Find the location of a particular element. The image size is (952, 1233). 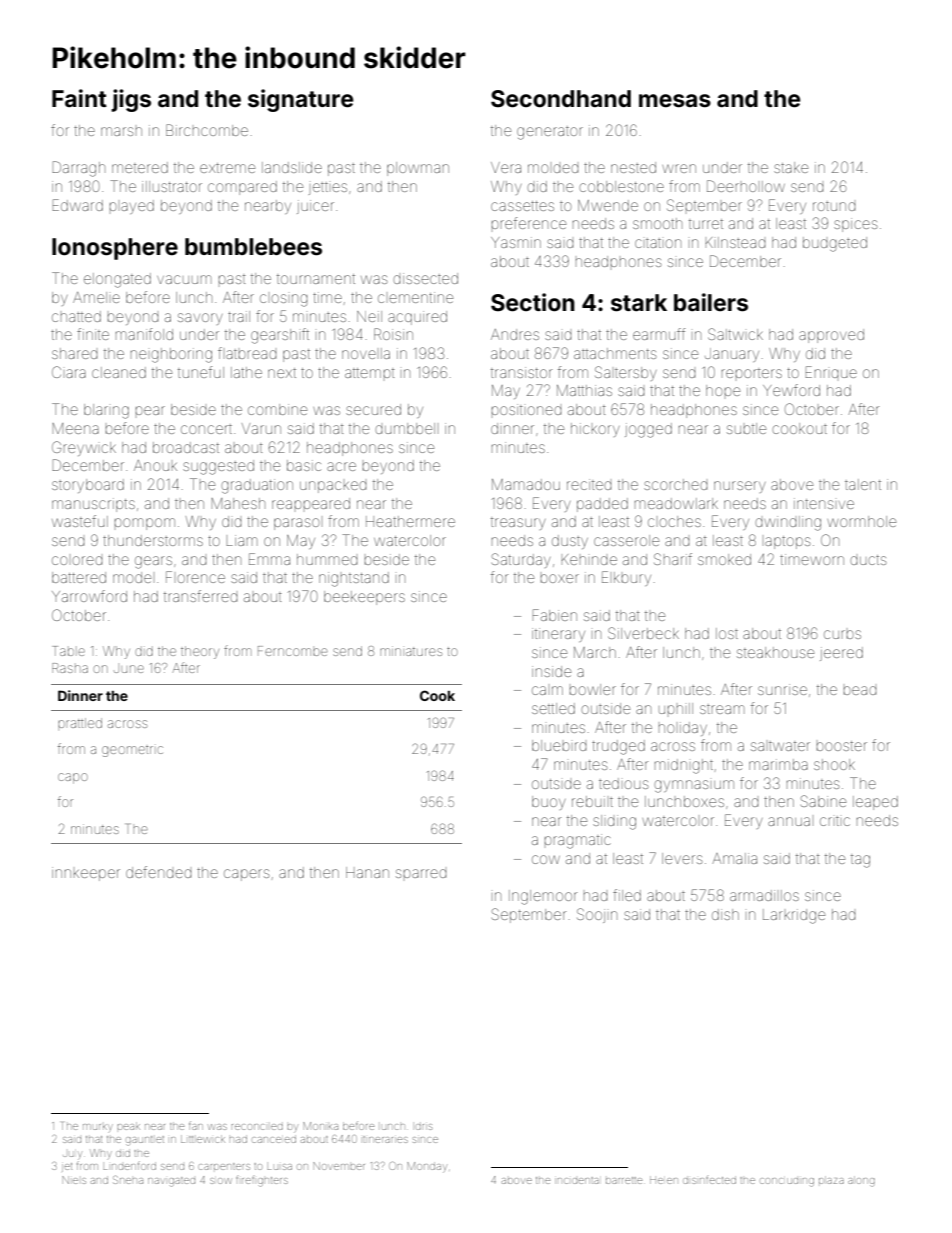

mesas is located at coordinates (675, 101).
